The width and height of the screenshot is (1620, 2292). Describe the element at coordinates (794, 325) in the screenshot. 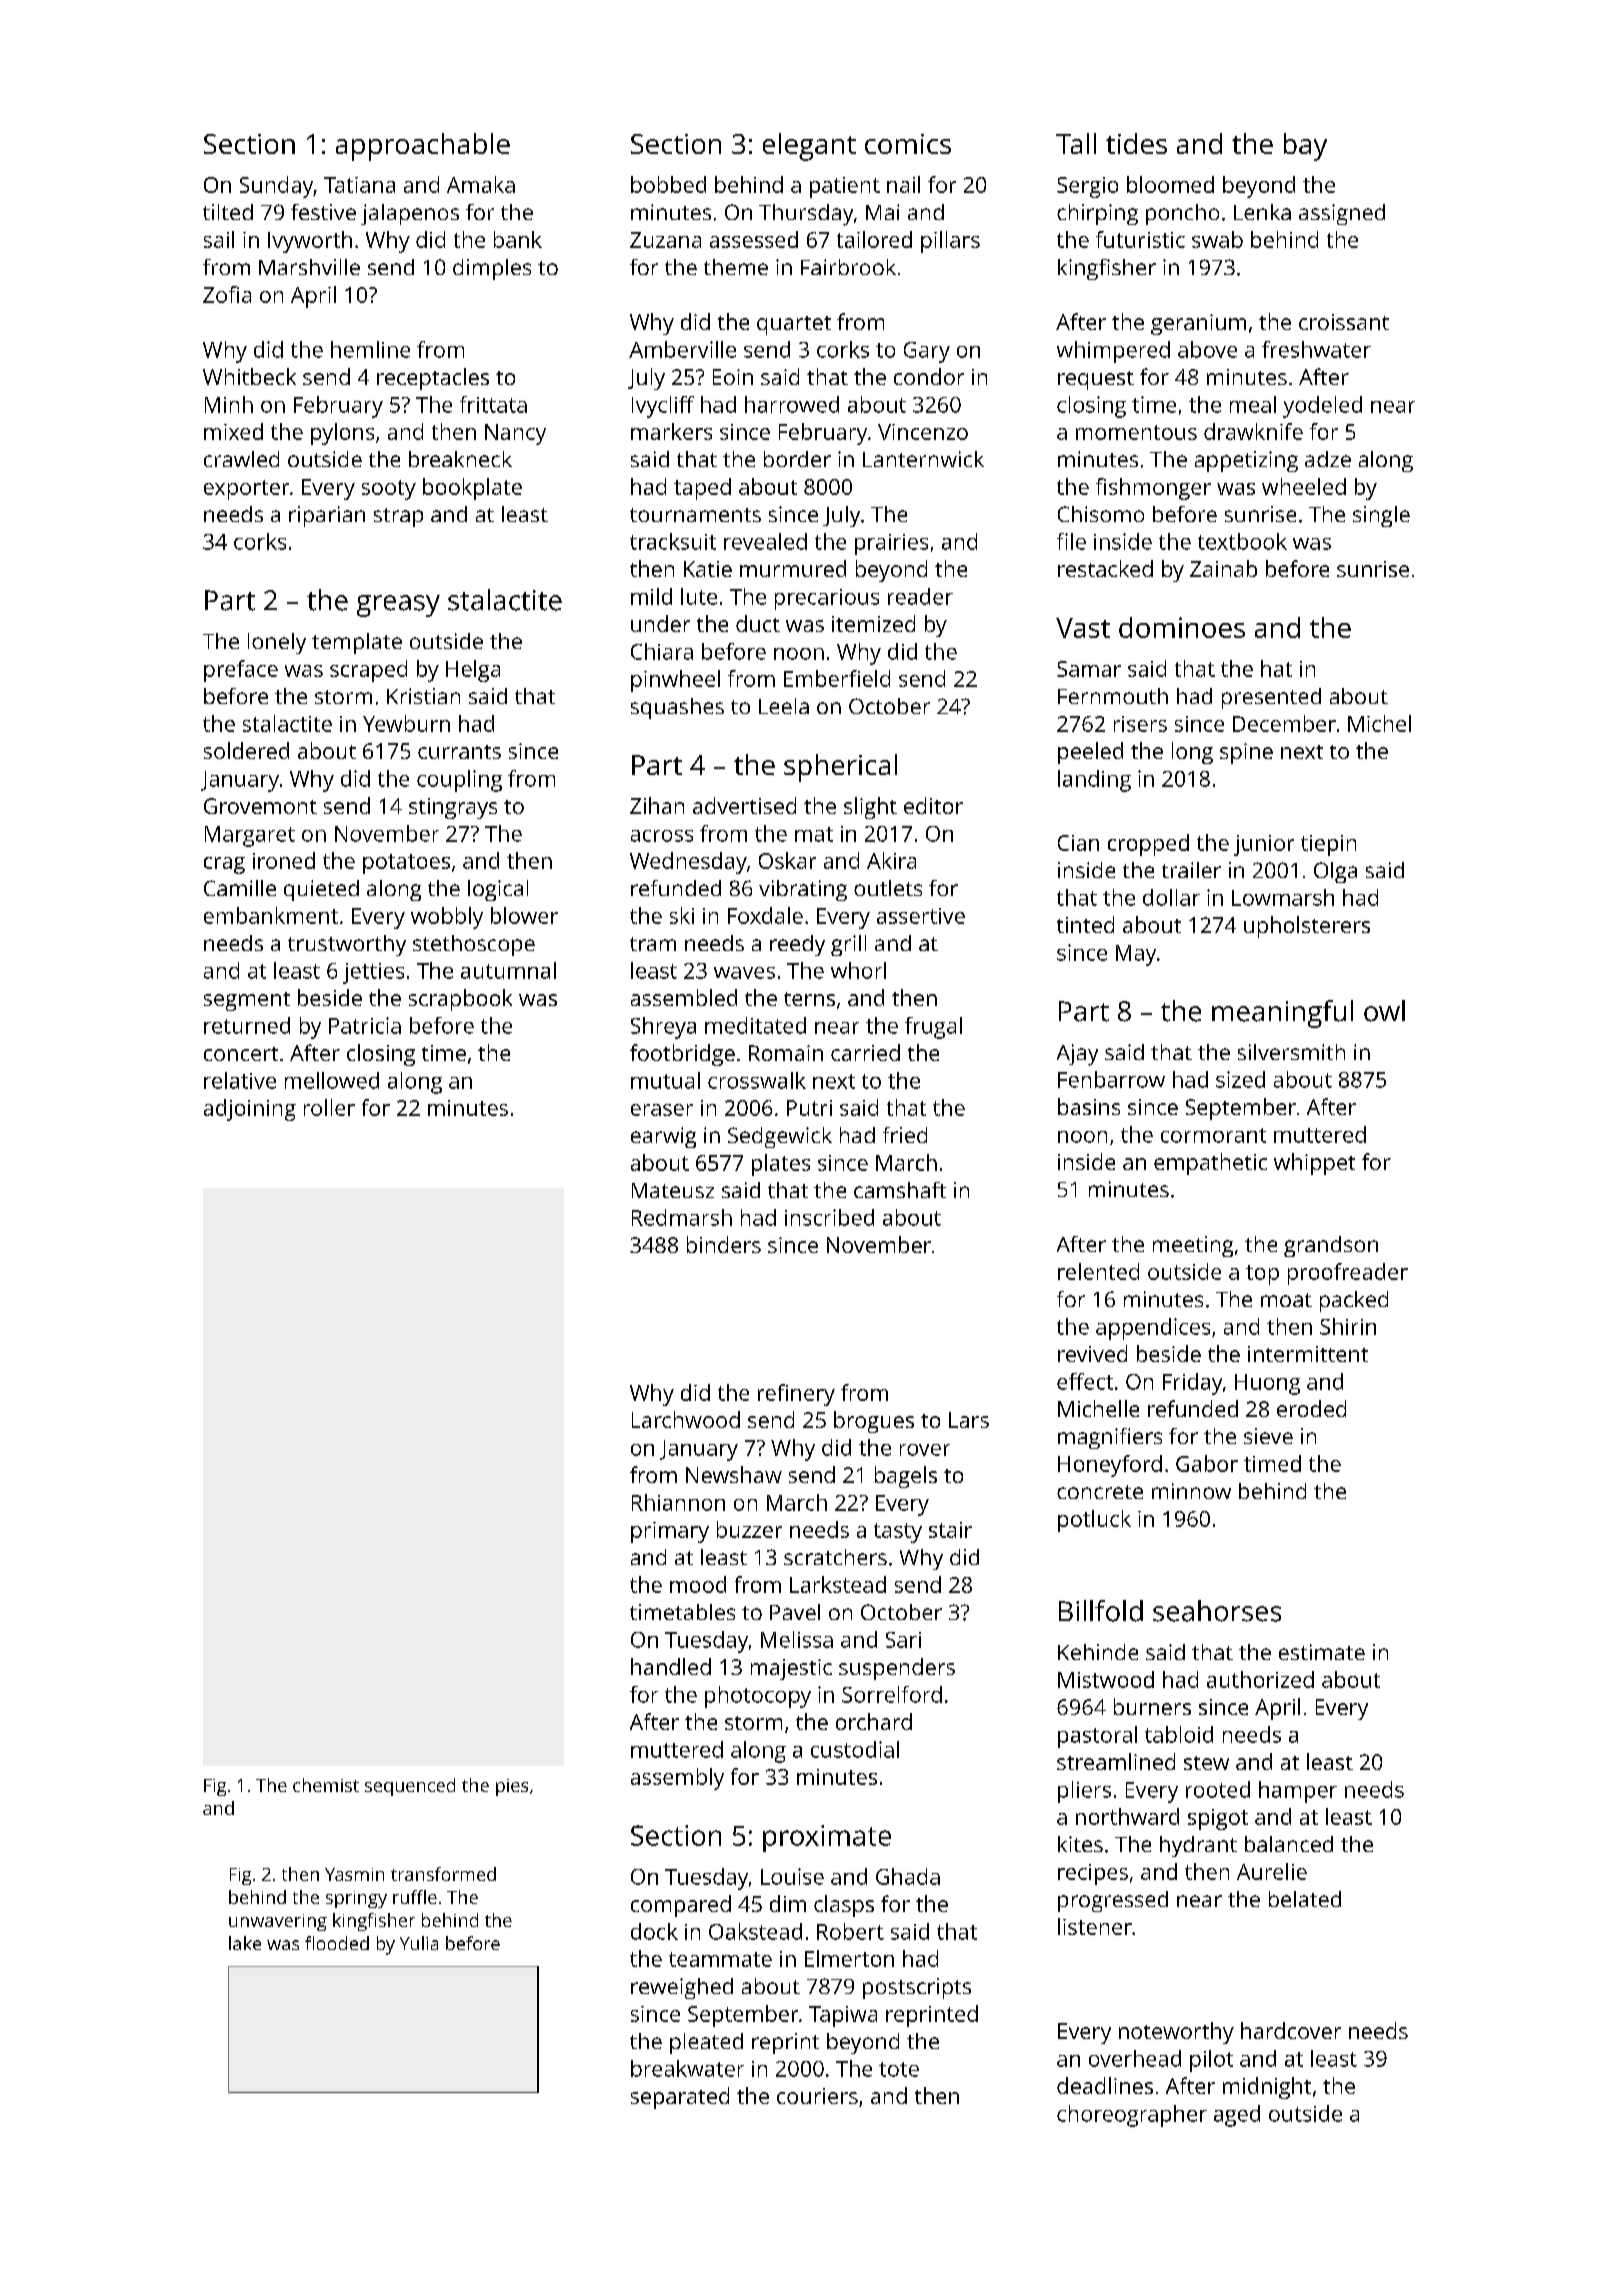

I see `quartet` at that location.
